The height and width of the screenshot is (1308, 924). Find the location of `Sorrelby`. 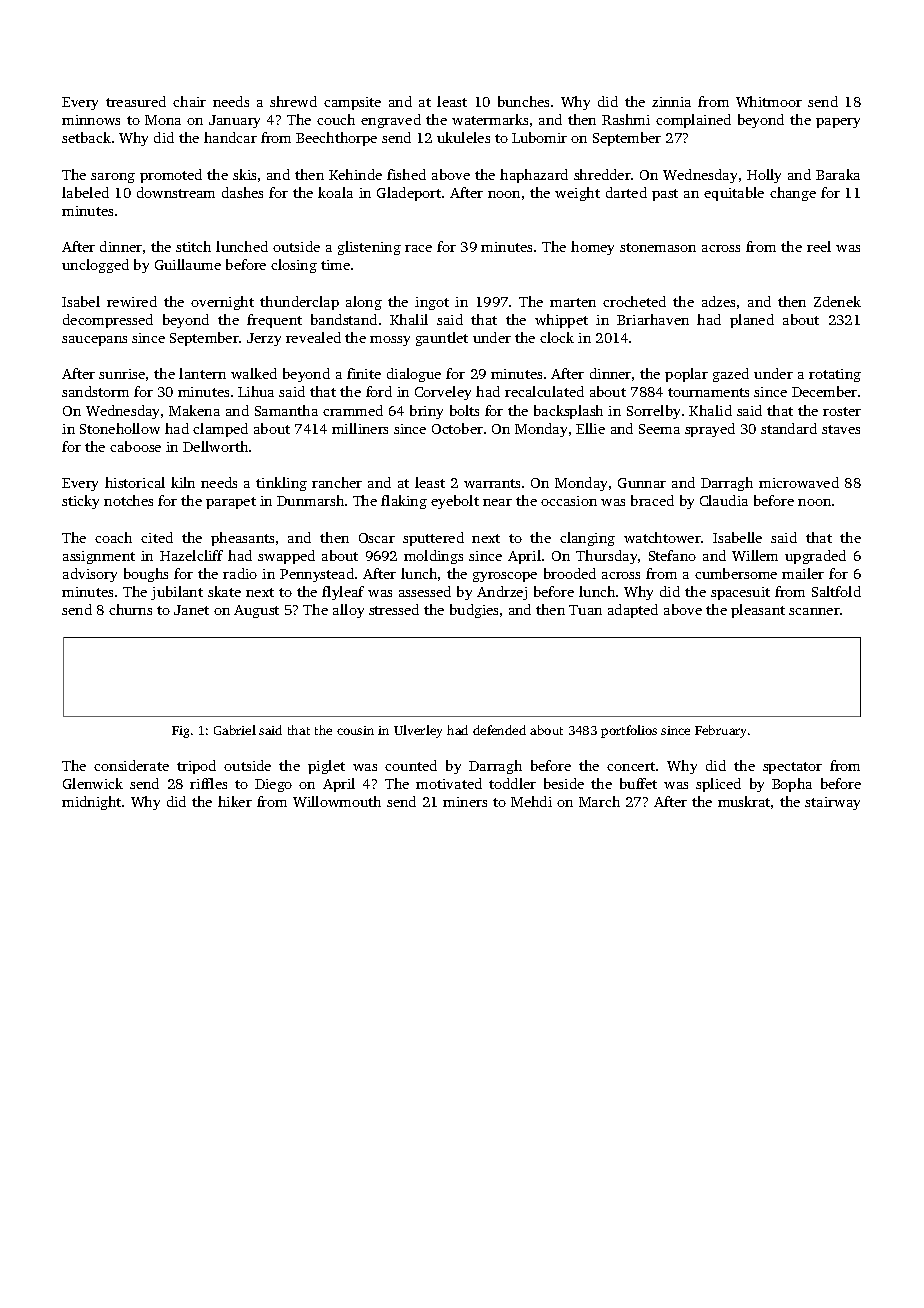

Sorrelby is located at coordinates (653, 412).
